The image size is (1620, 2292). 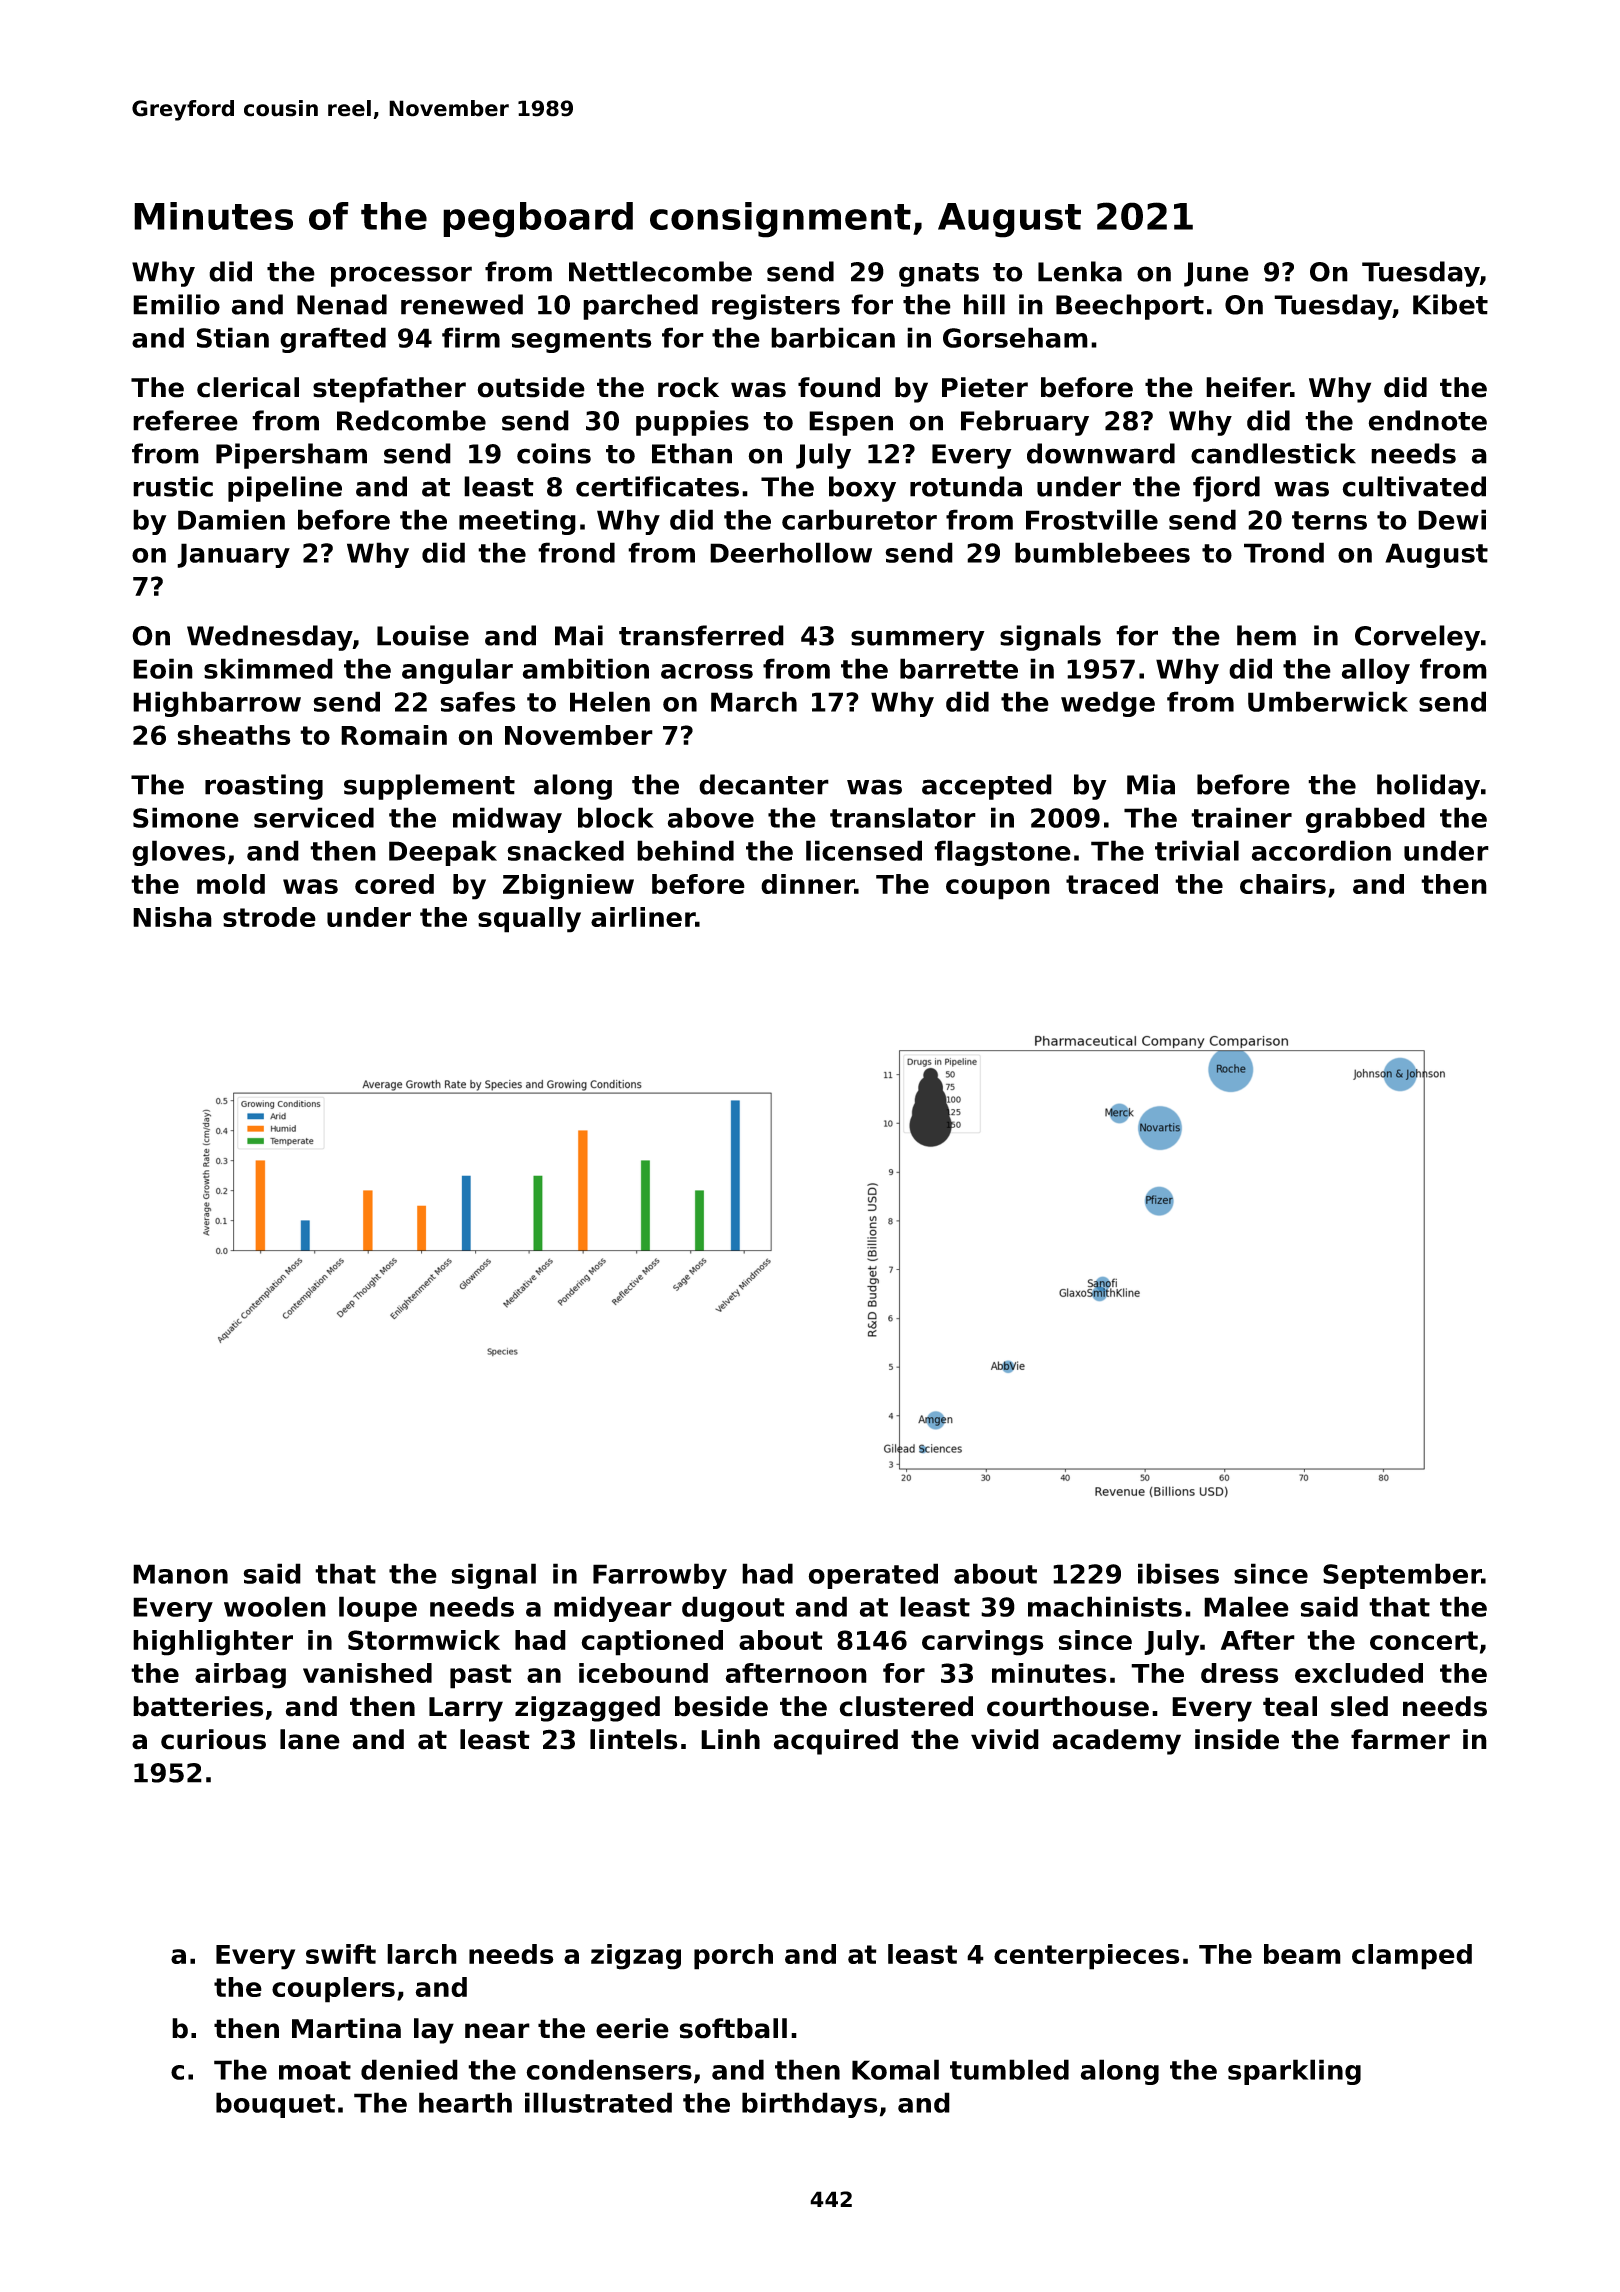 What do you see at coordinates (576, 552) in the page?
I see `frond` at bounding box center [576, 552].
